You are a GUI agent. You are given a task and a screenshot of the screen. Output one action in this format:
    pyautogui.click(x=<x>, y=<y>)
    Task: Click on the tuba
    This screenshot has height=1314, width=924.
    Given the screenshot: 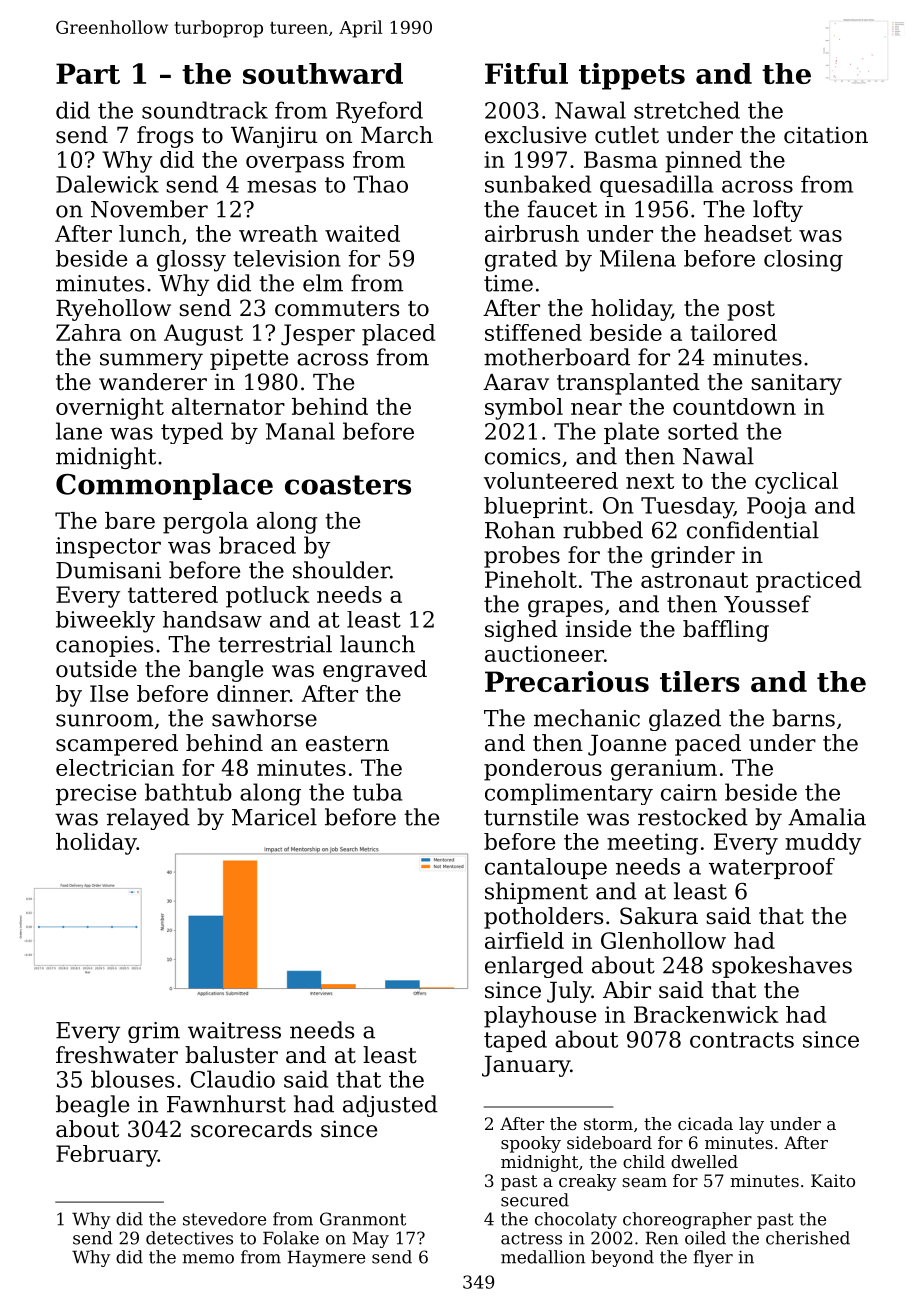 What is the action you would take?
    pyautogui.click(x=377, y=792)
